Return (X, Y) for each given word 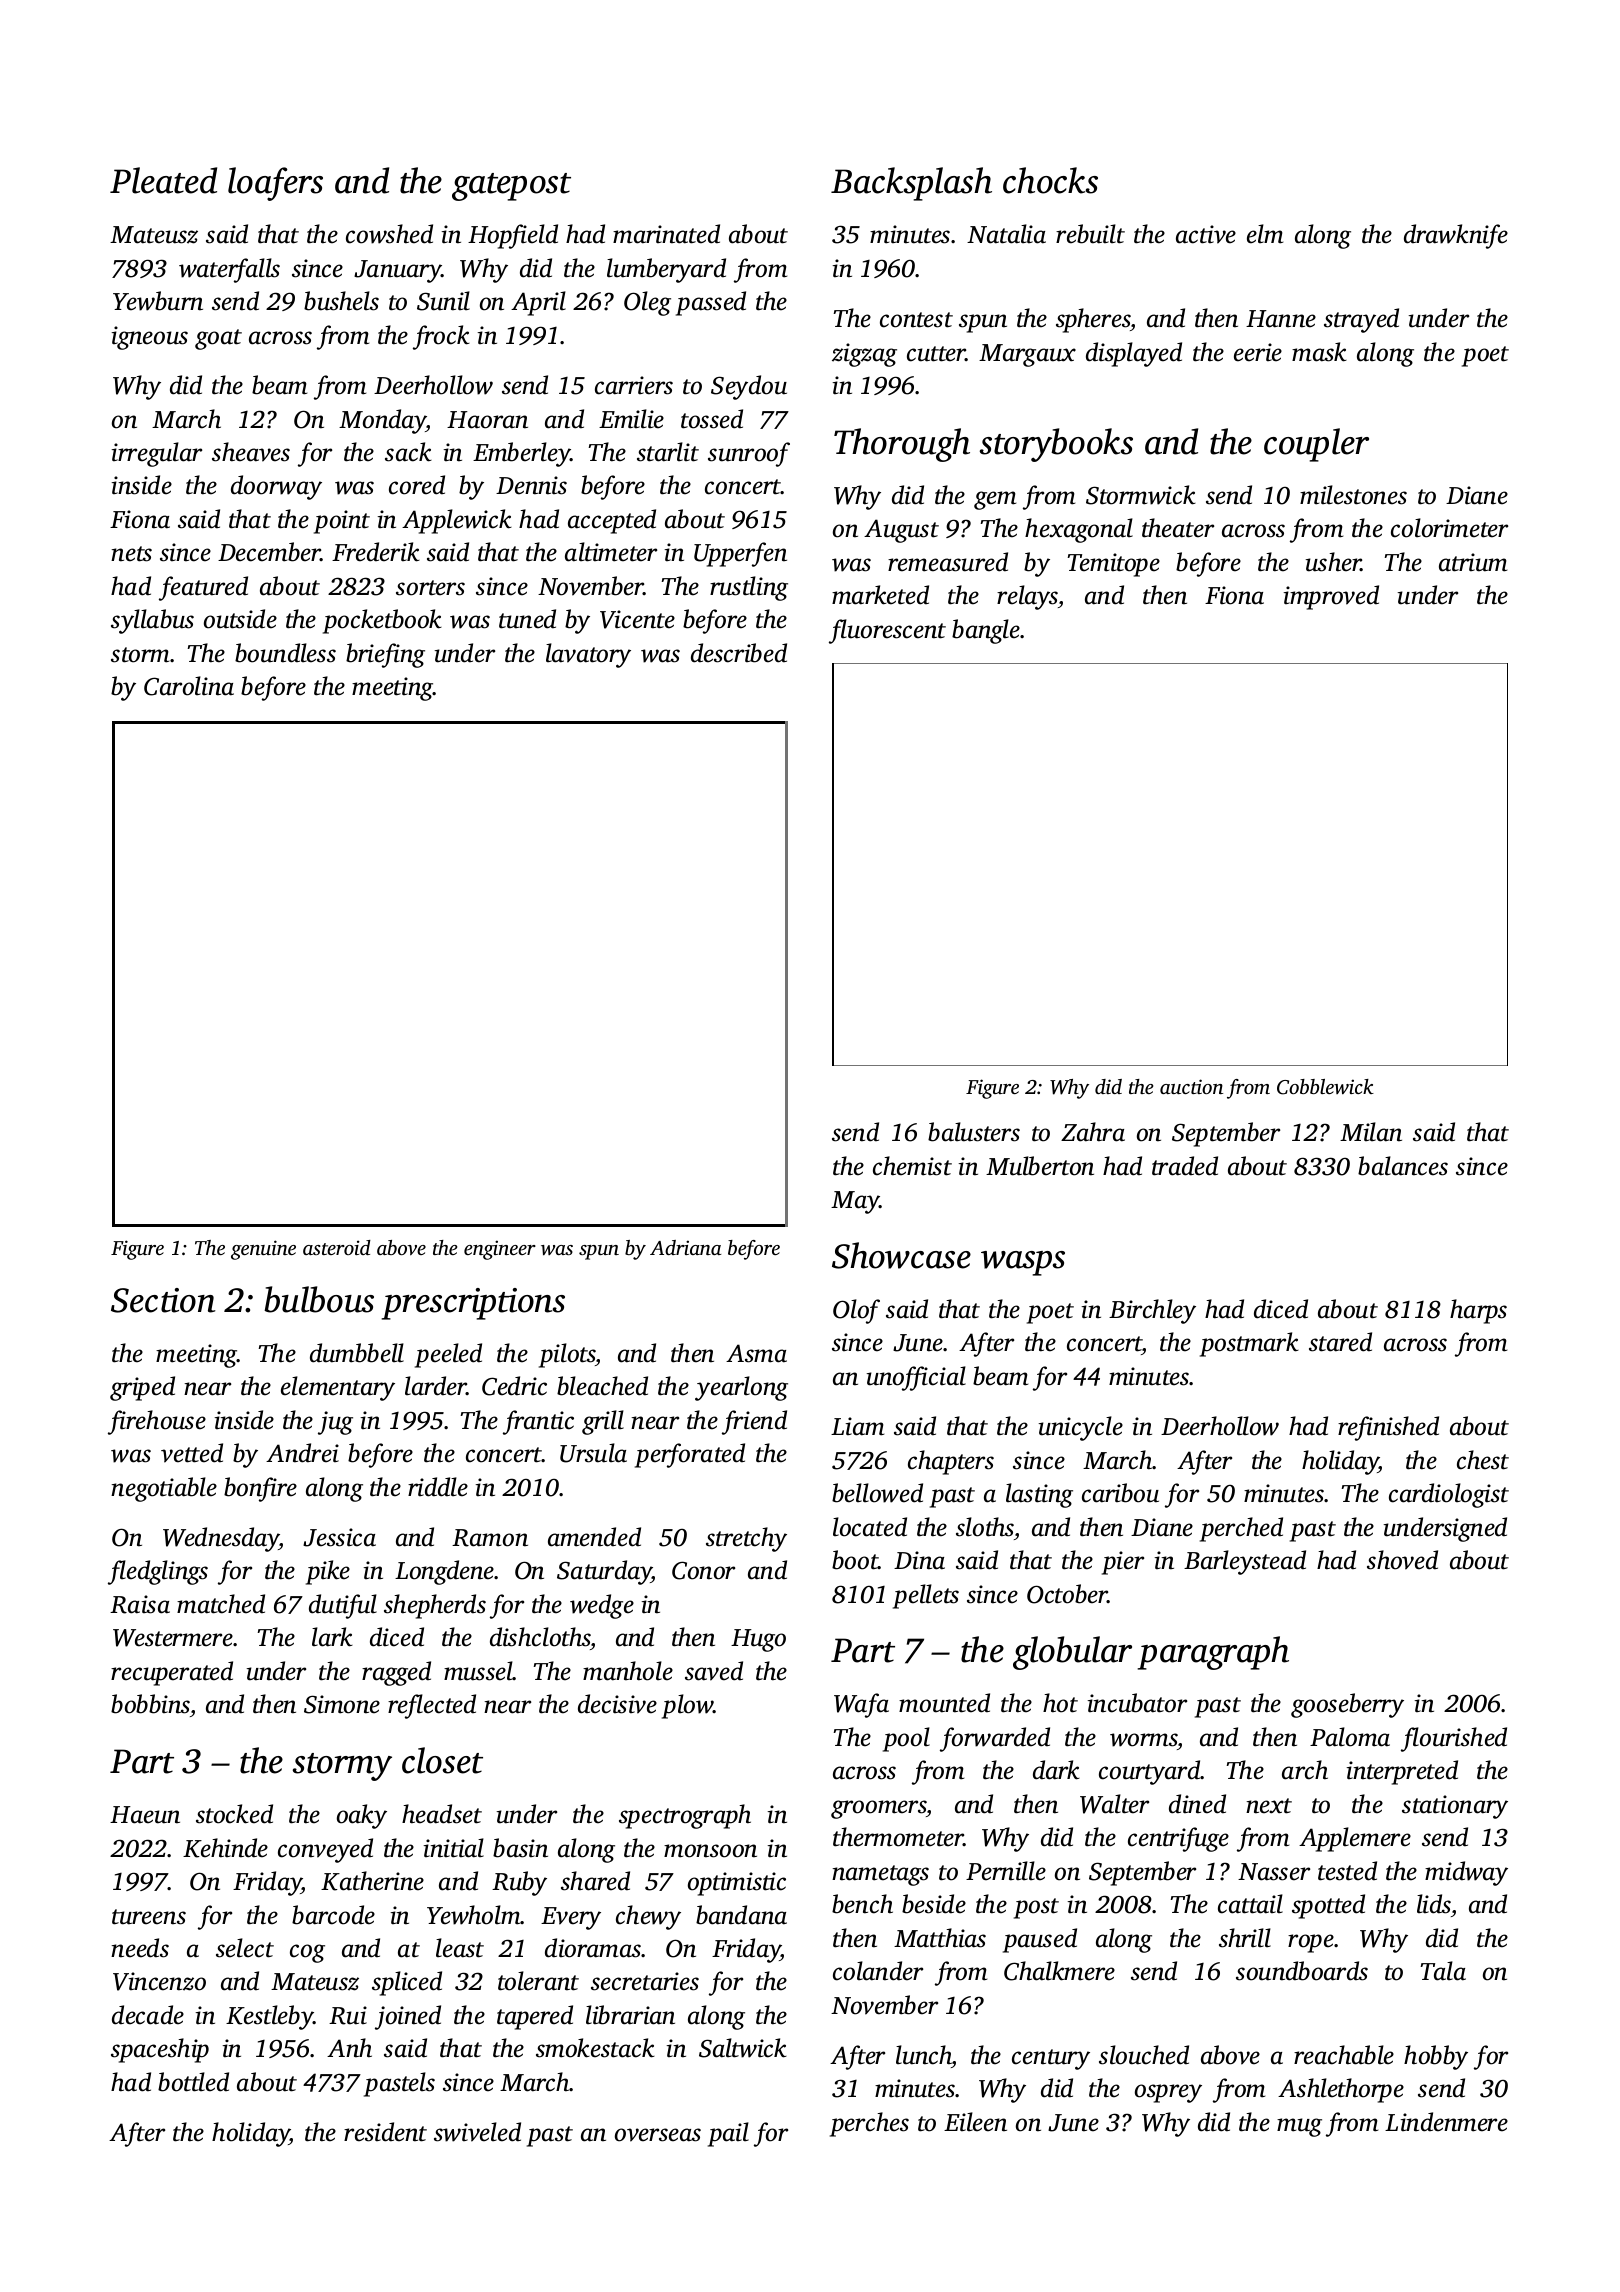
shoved (1402, 1560)
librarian (630, 2015)
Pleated (163, 180)
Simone (342, 1704)
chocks (1050, 180)
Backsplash (911, 184)
